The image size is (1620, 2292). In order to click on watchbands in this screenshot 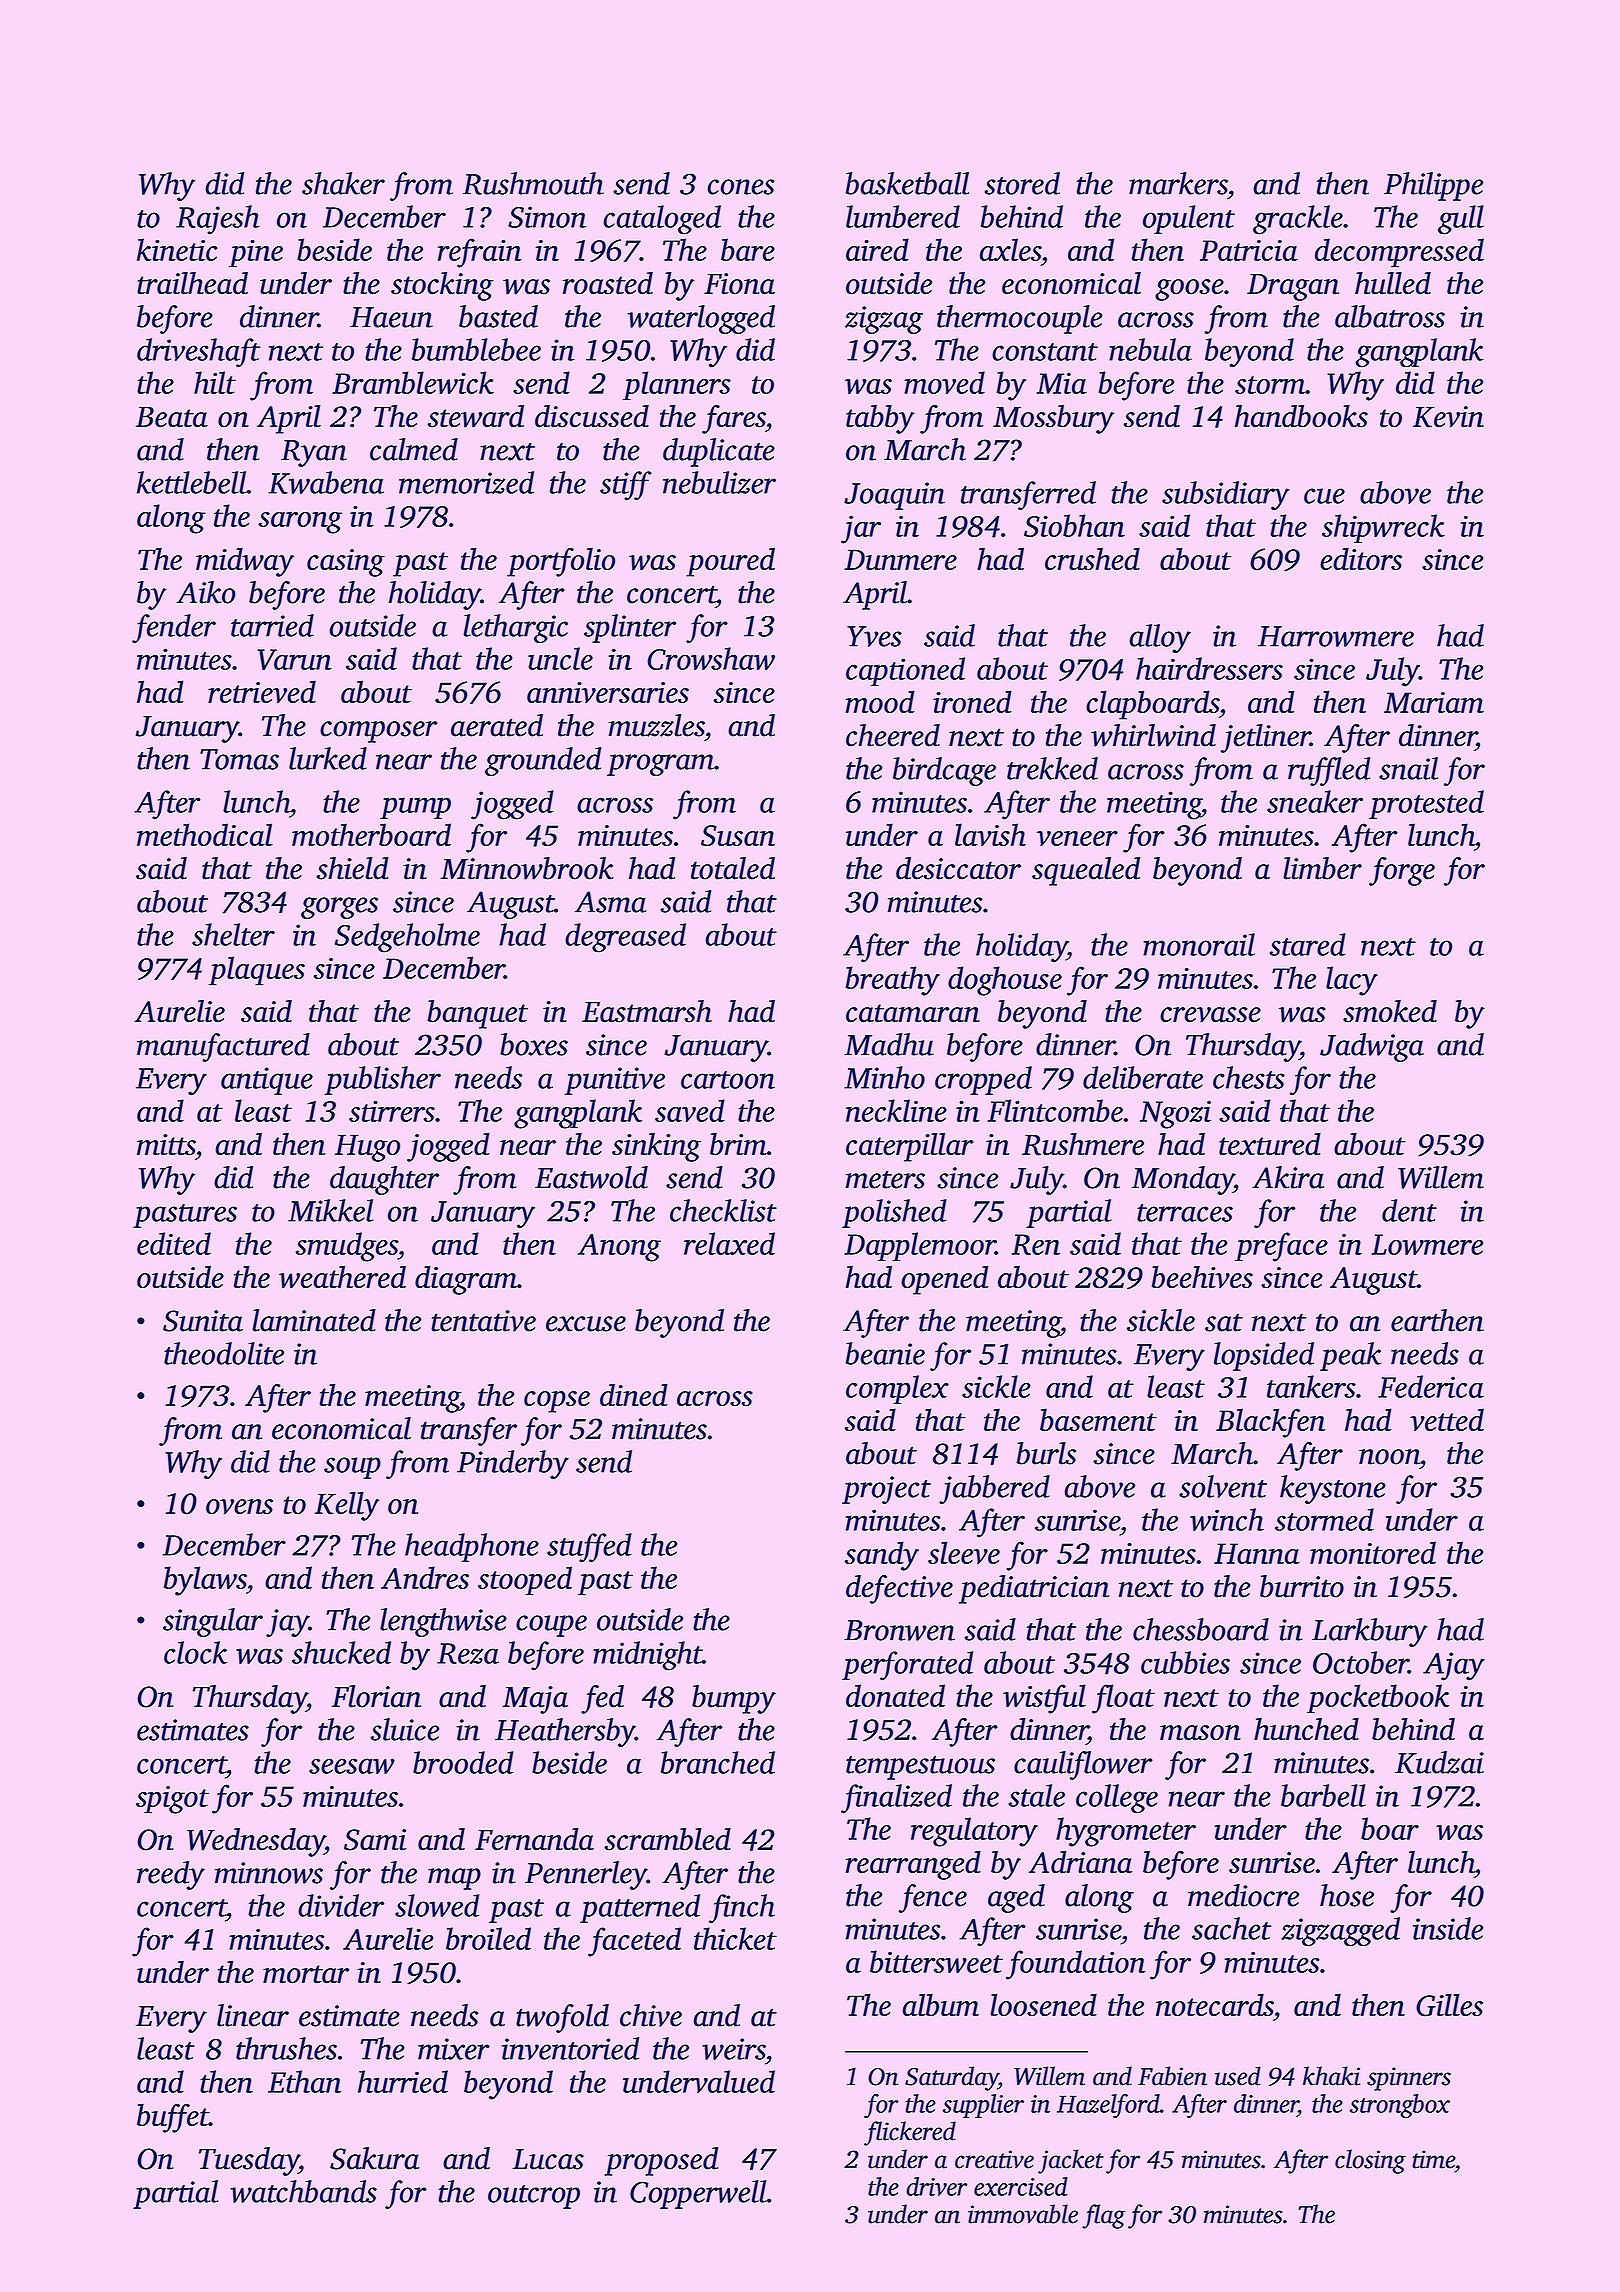, I will do `click(303, 2191)`.
